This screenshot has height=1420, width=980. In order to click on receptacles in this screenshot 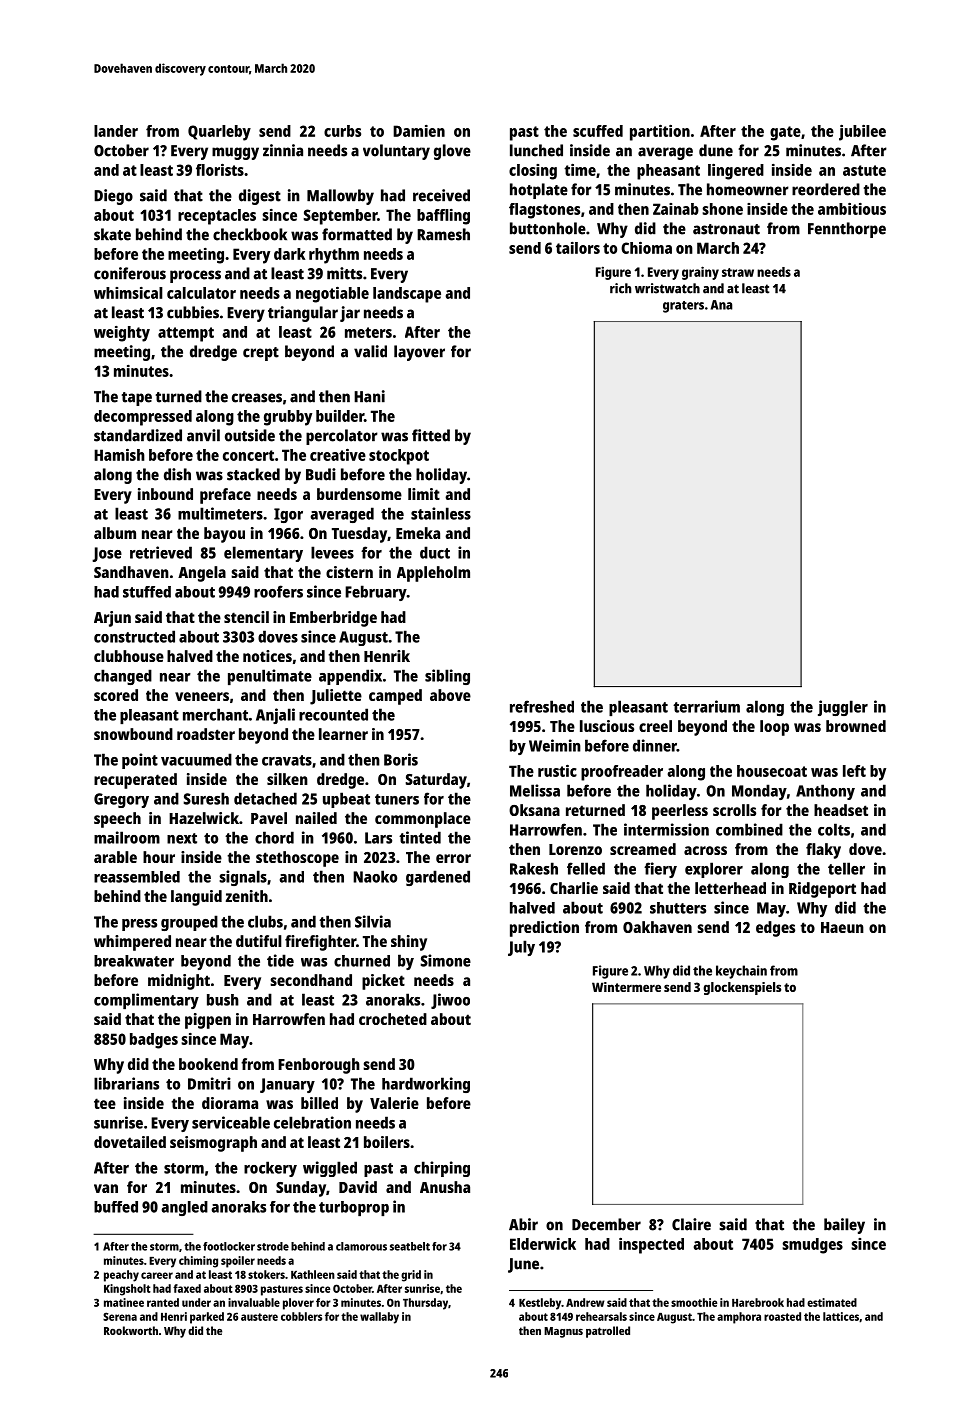, I will do `click(217, 217)`.
